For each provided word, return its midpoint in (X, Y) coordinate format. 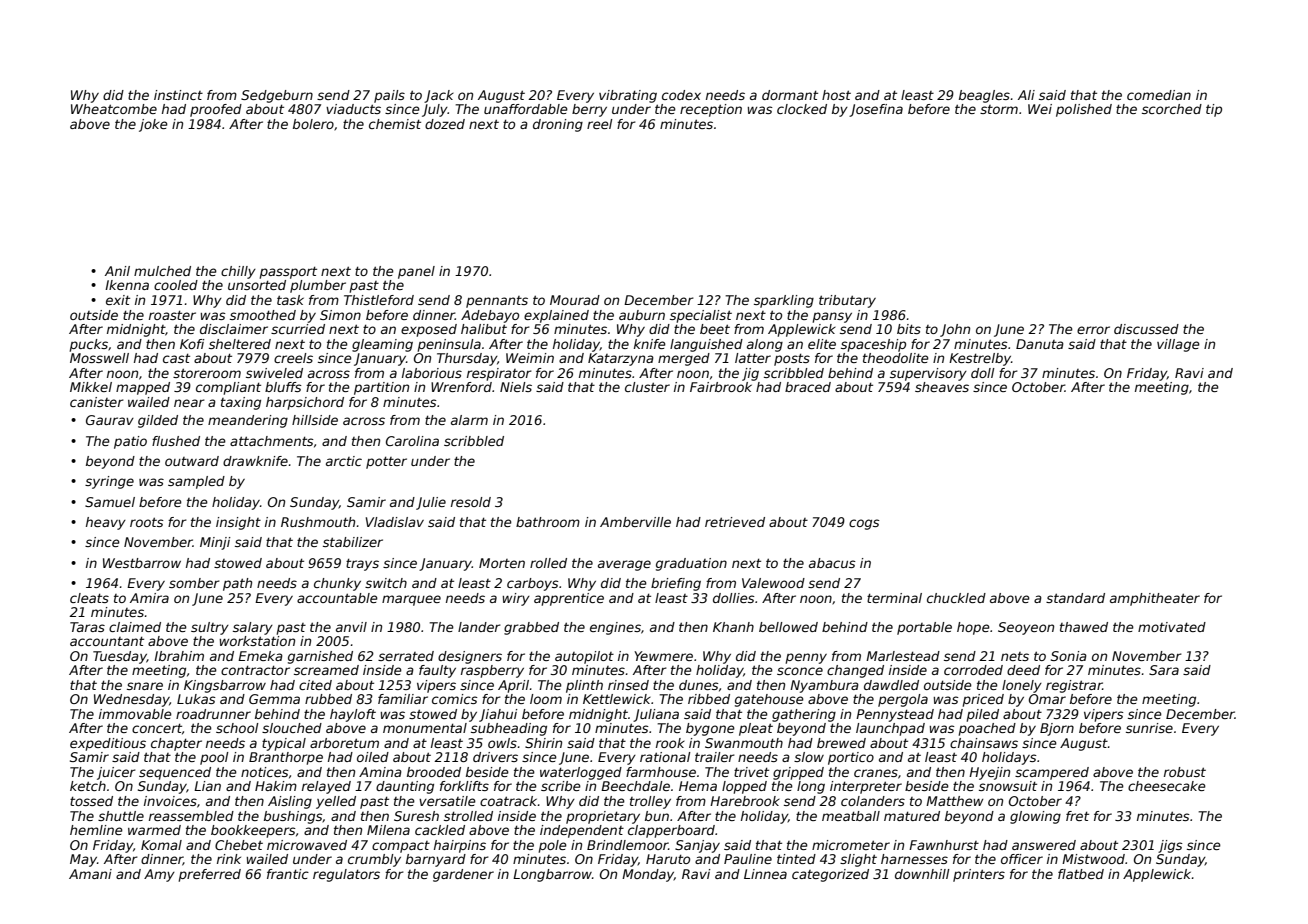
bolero (313, 124)
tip (1214, 110)
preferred (210, 875)
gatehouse (769, 700)
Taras (87, 627)
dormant (790, 95)
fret (1077, 816)
